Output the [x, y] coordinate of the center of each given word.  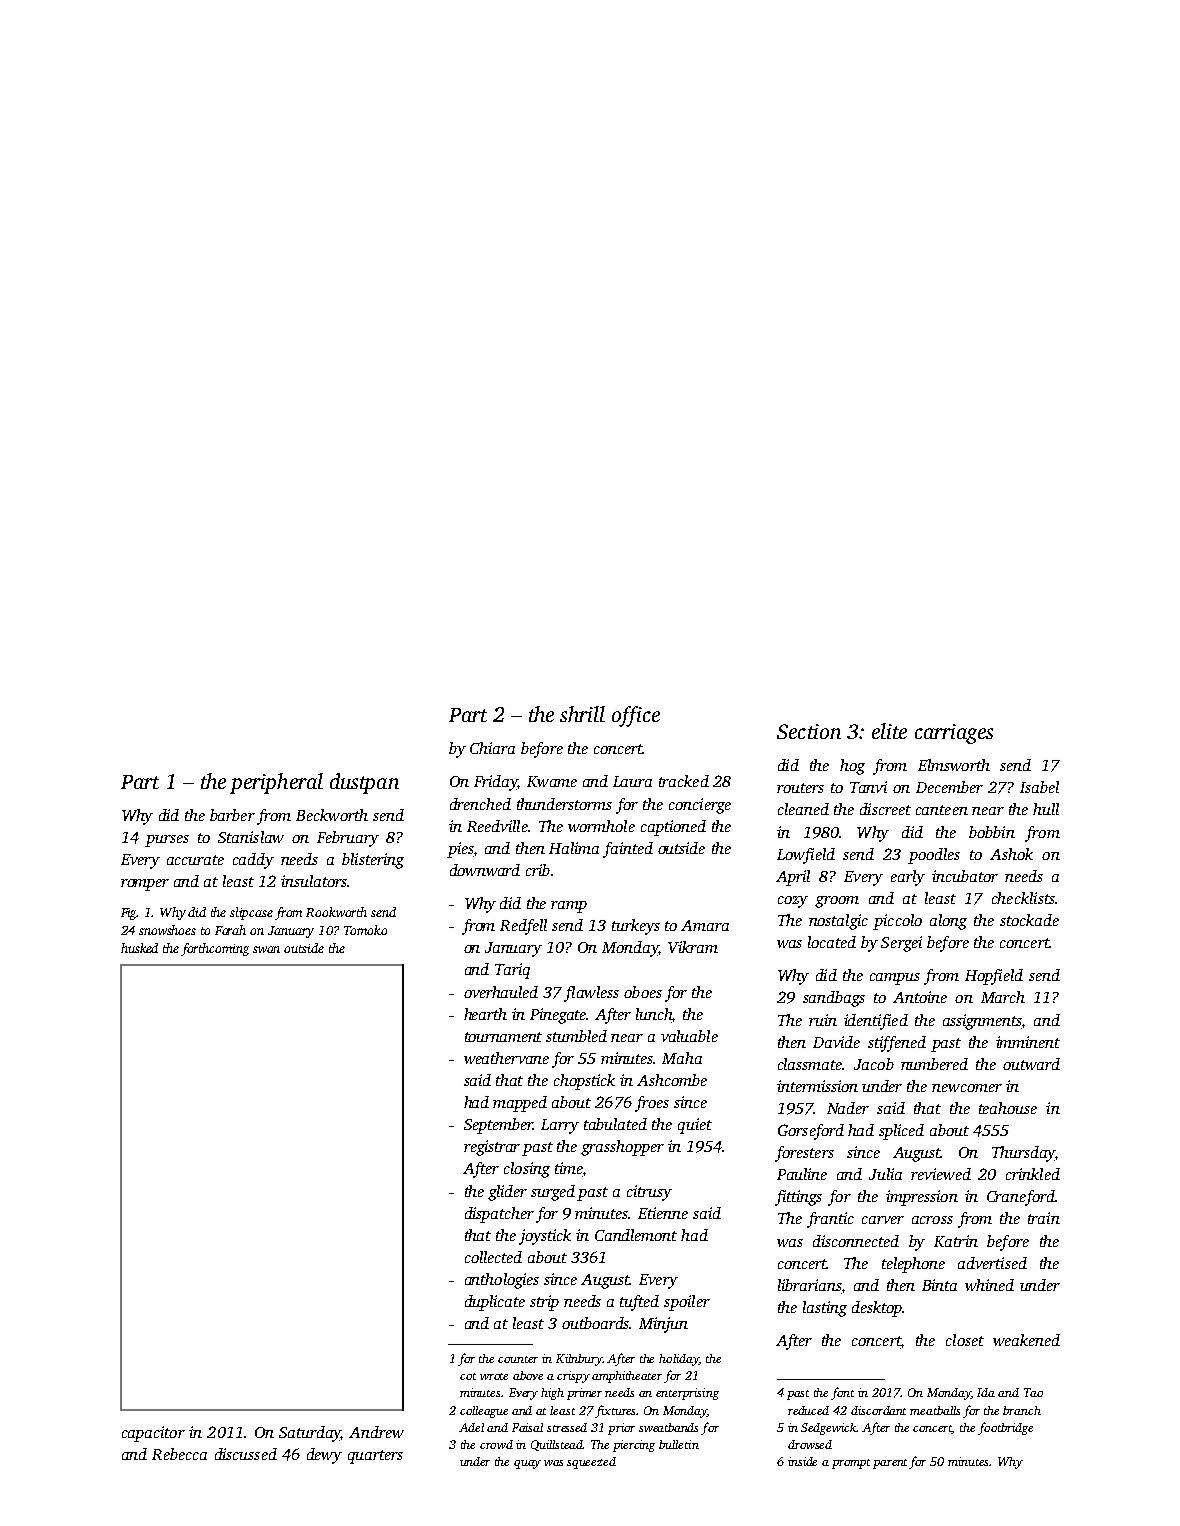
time [568, 1168]
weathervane [506, 1058]
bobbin [992, 832]
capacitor [153, 1434]
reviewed [941, 1174]
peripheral [276, 783]
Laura [632, 781]
